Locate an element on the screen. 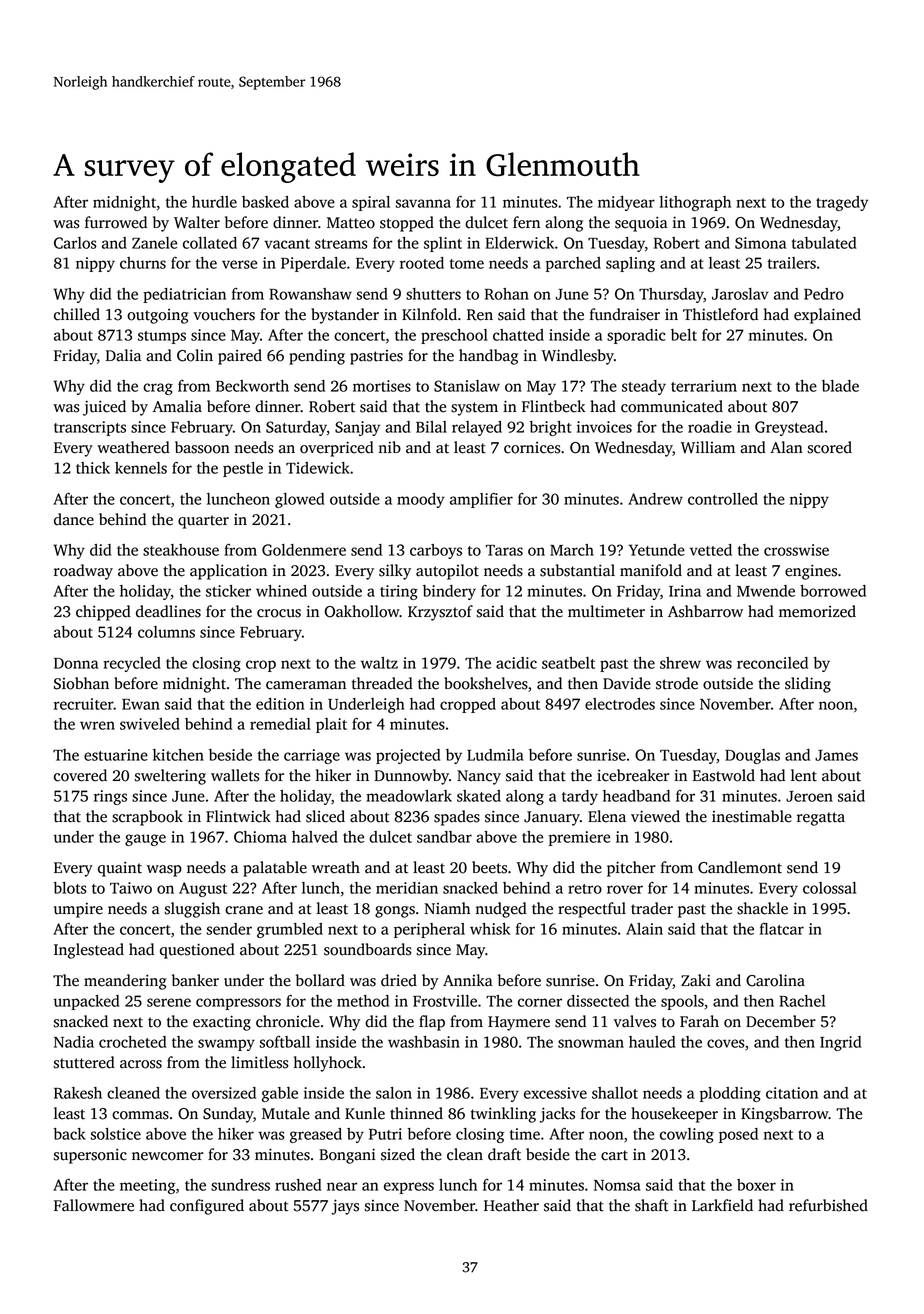 This screenshot has height=1314, width=924. Rohan is located at coordinates (507, 294).
